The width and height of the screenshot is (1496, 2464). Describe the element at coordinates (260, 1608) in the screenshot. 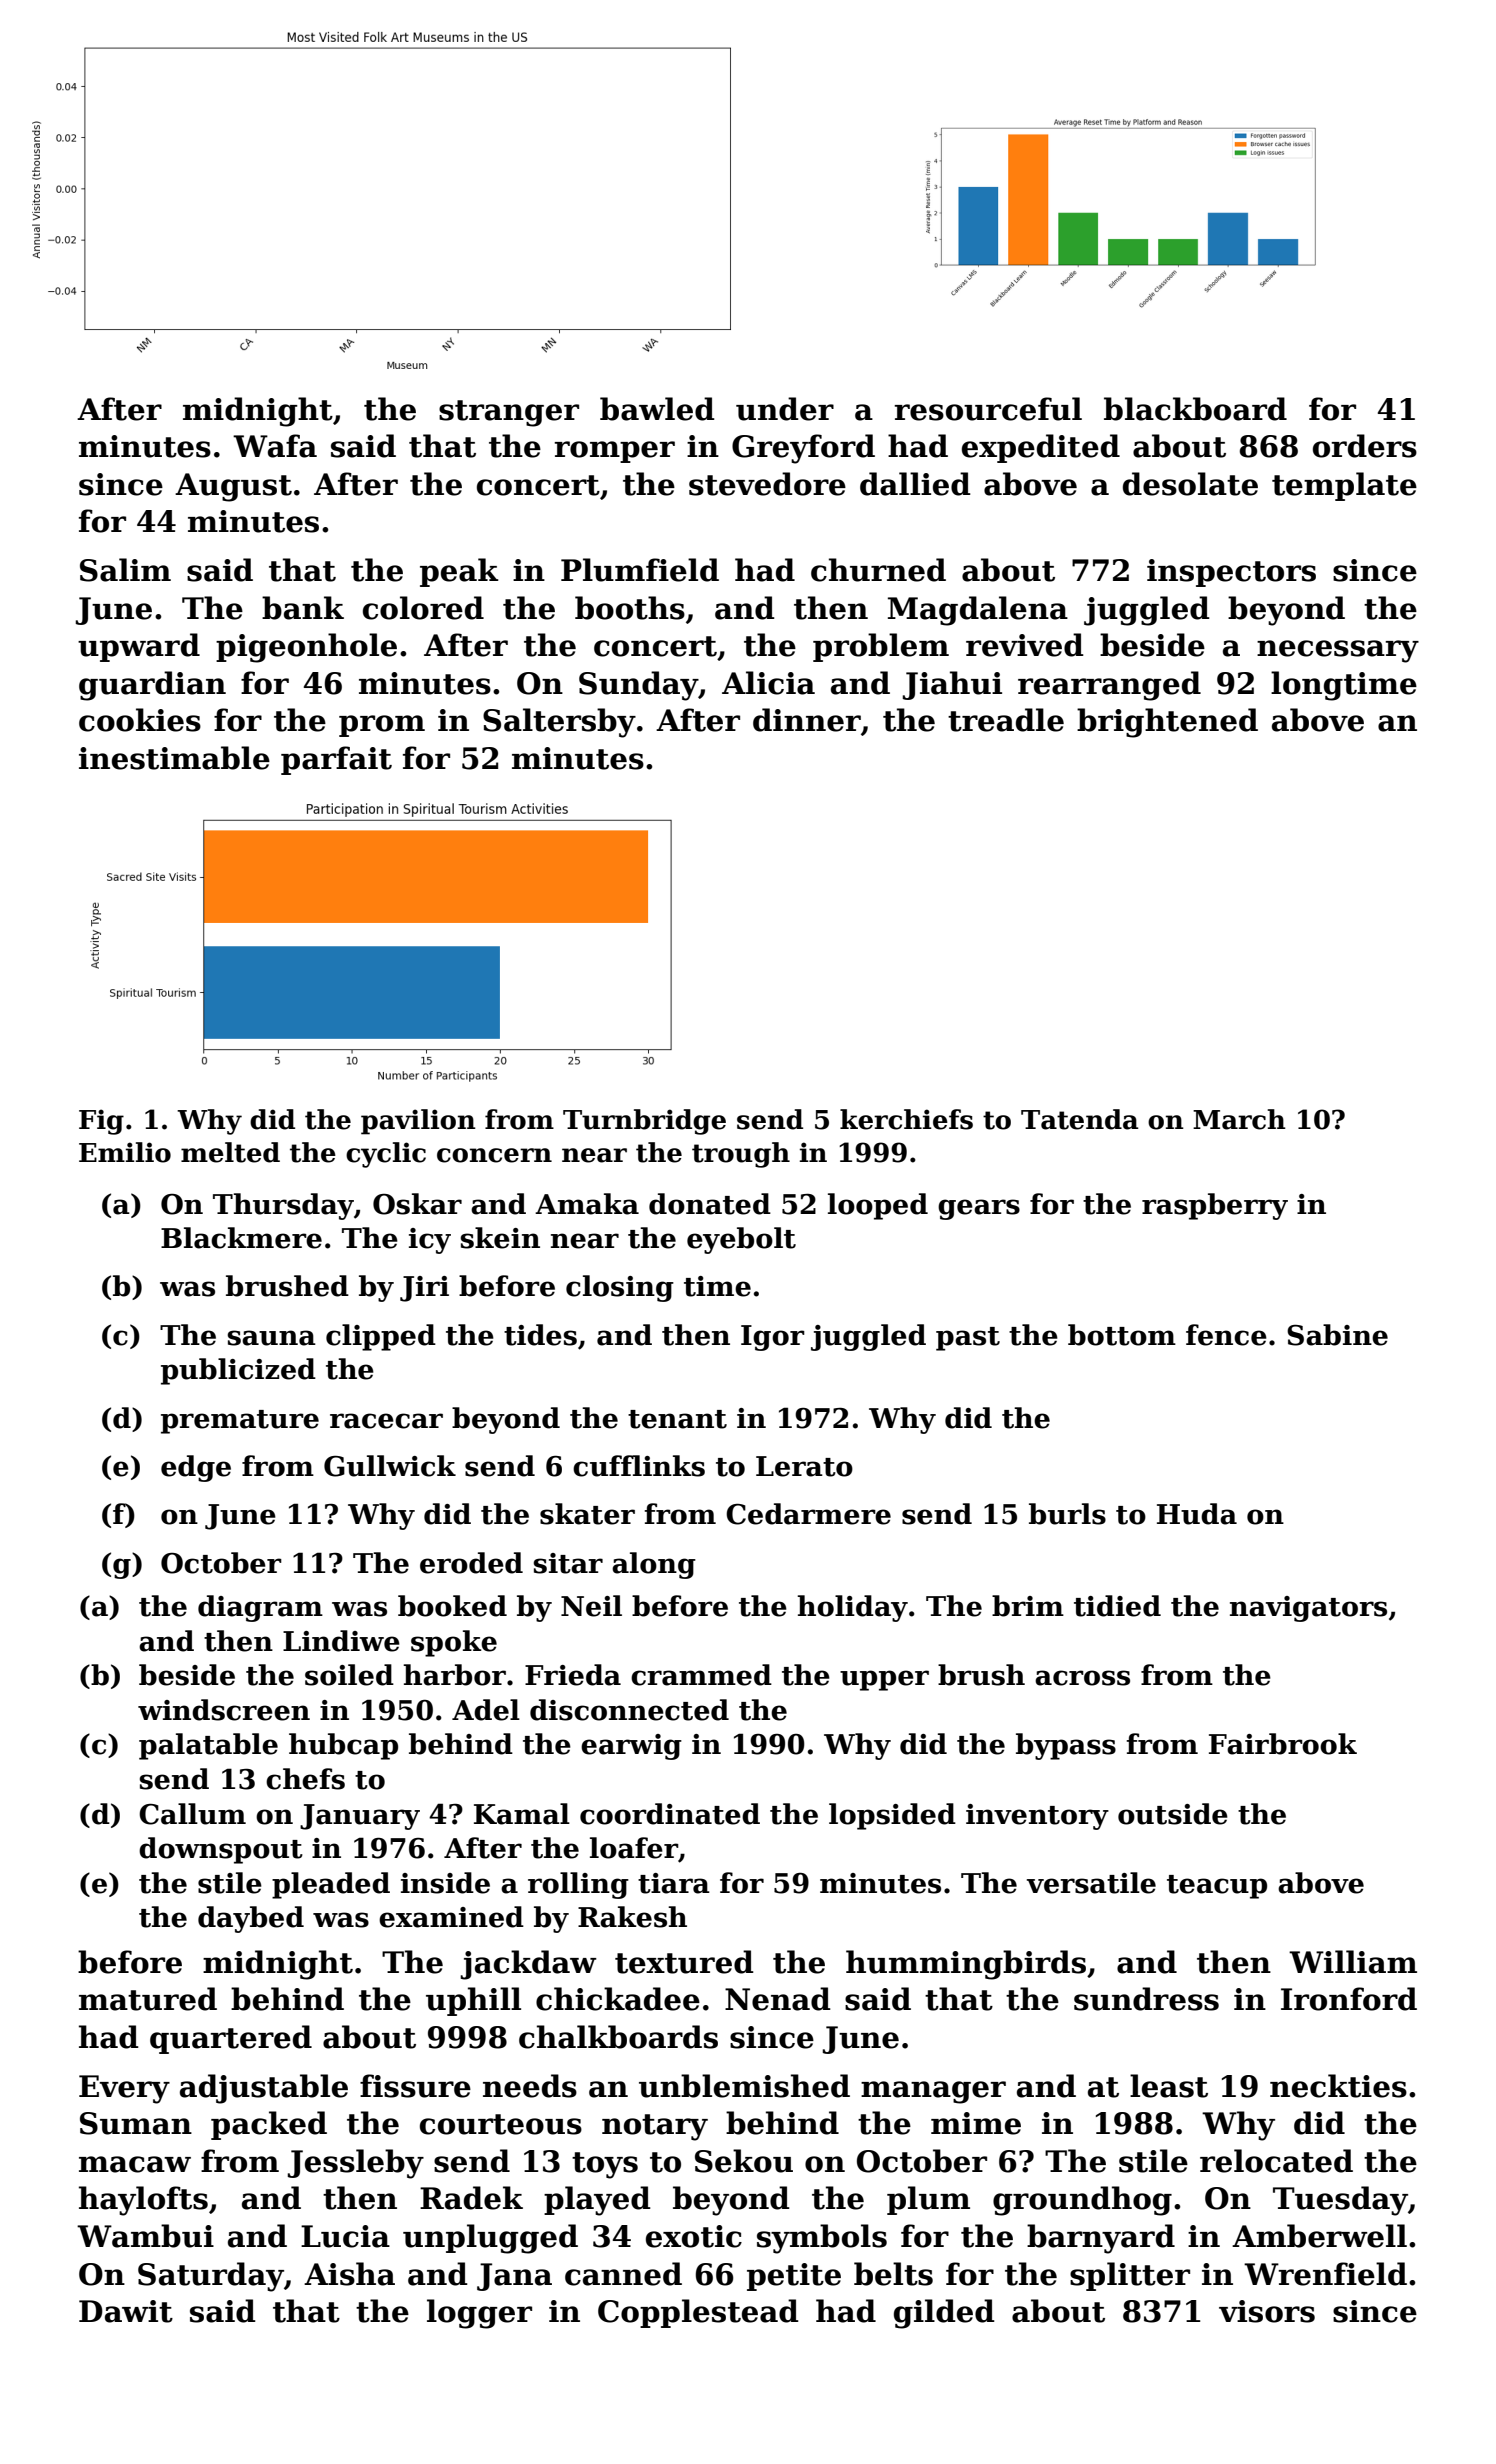

I see `diagram` at that location.
